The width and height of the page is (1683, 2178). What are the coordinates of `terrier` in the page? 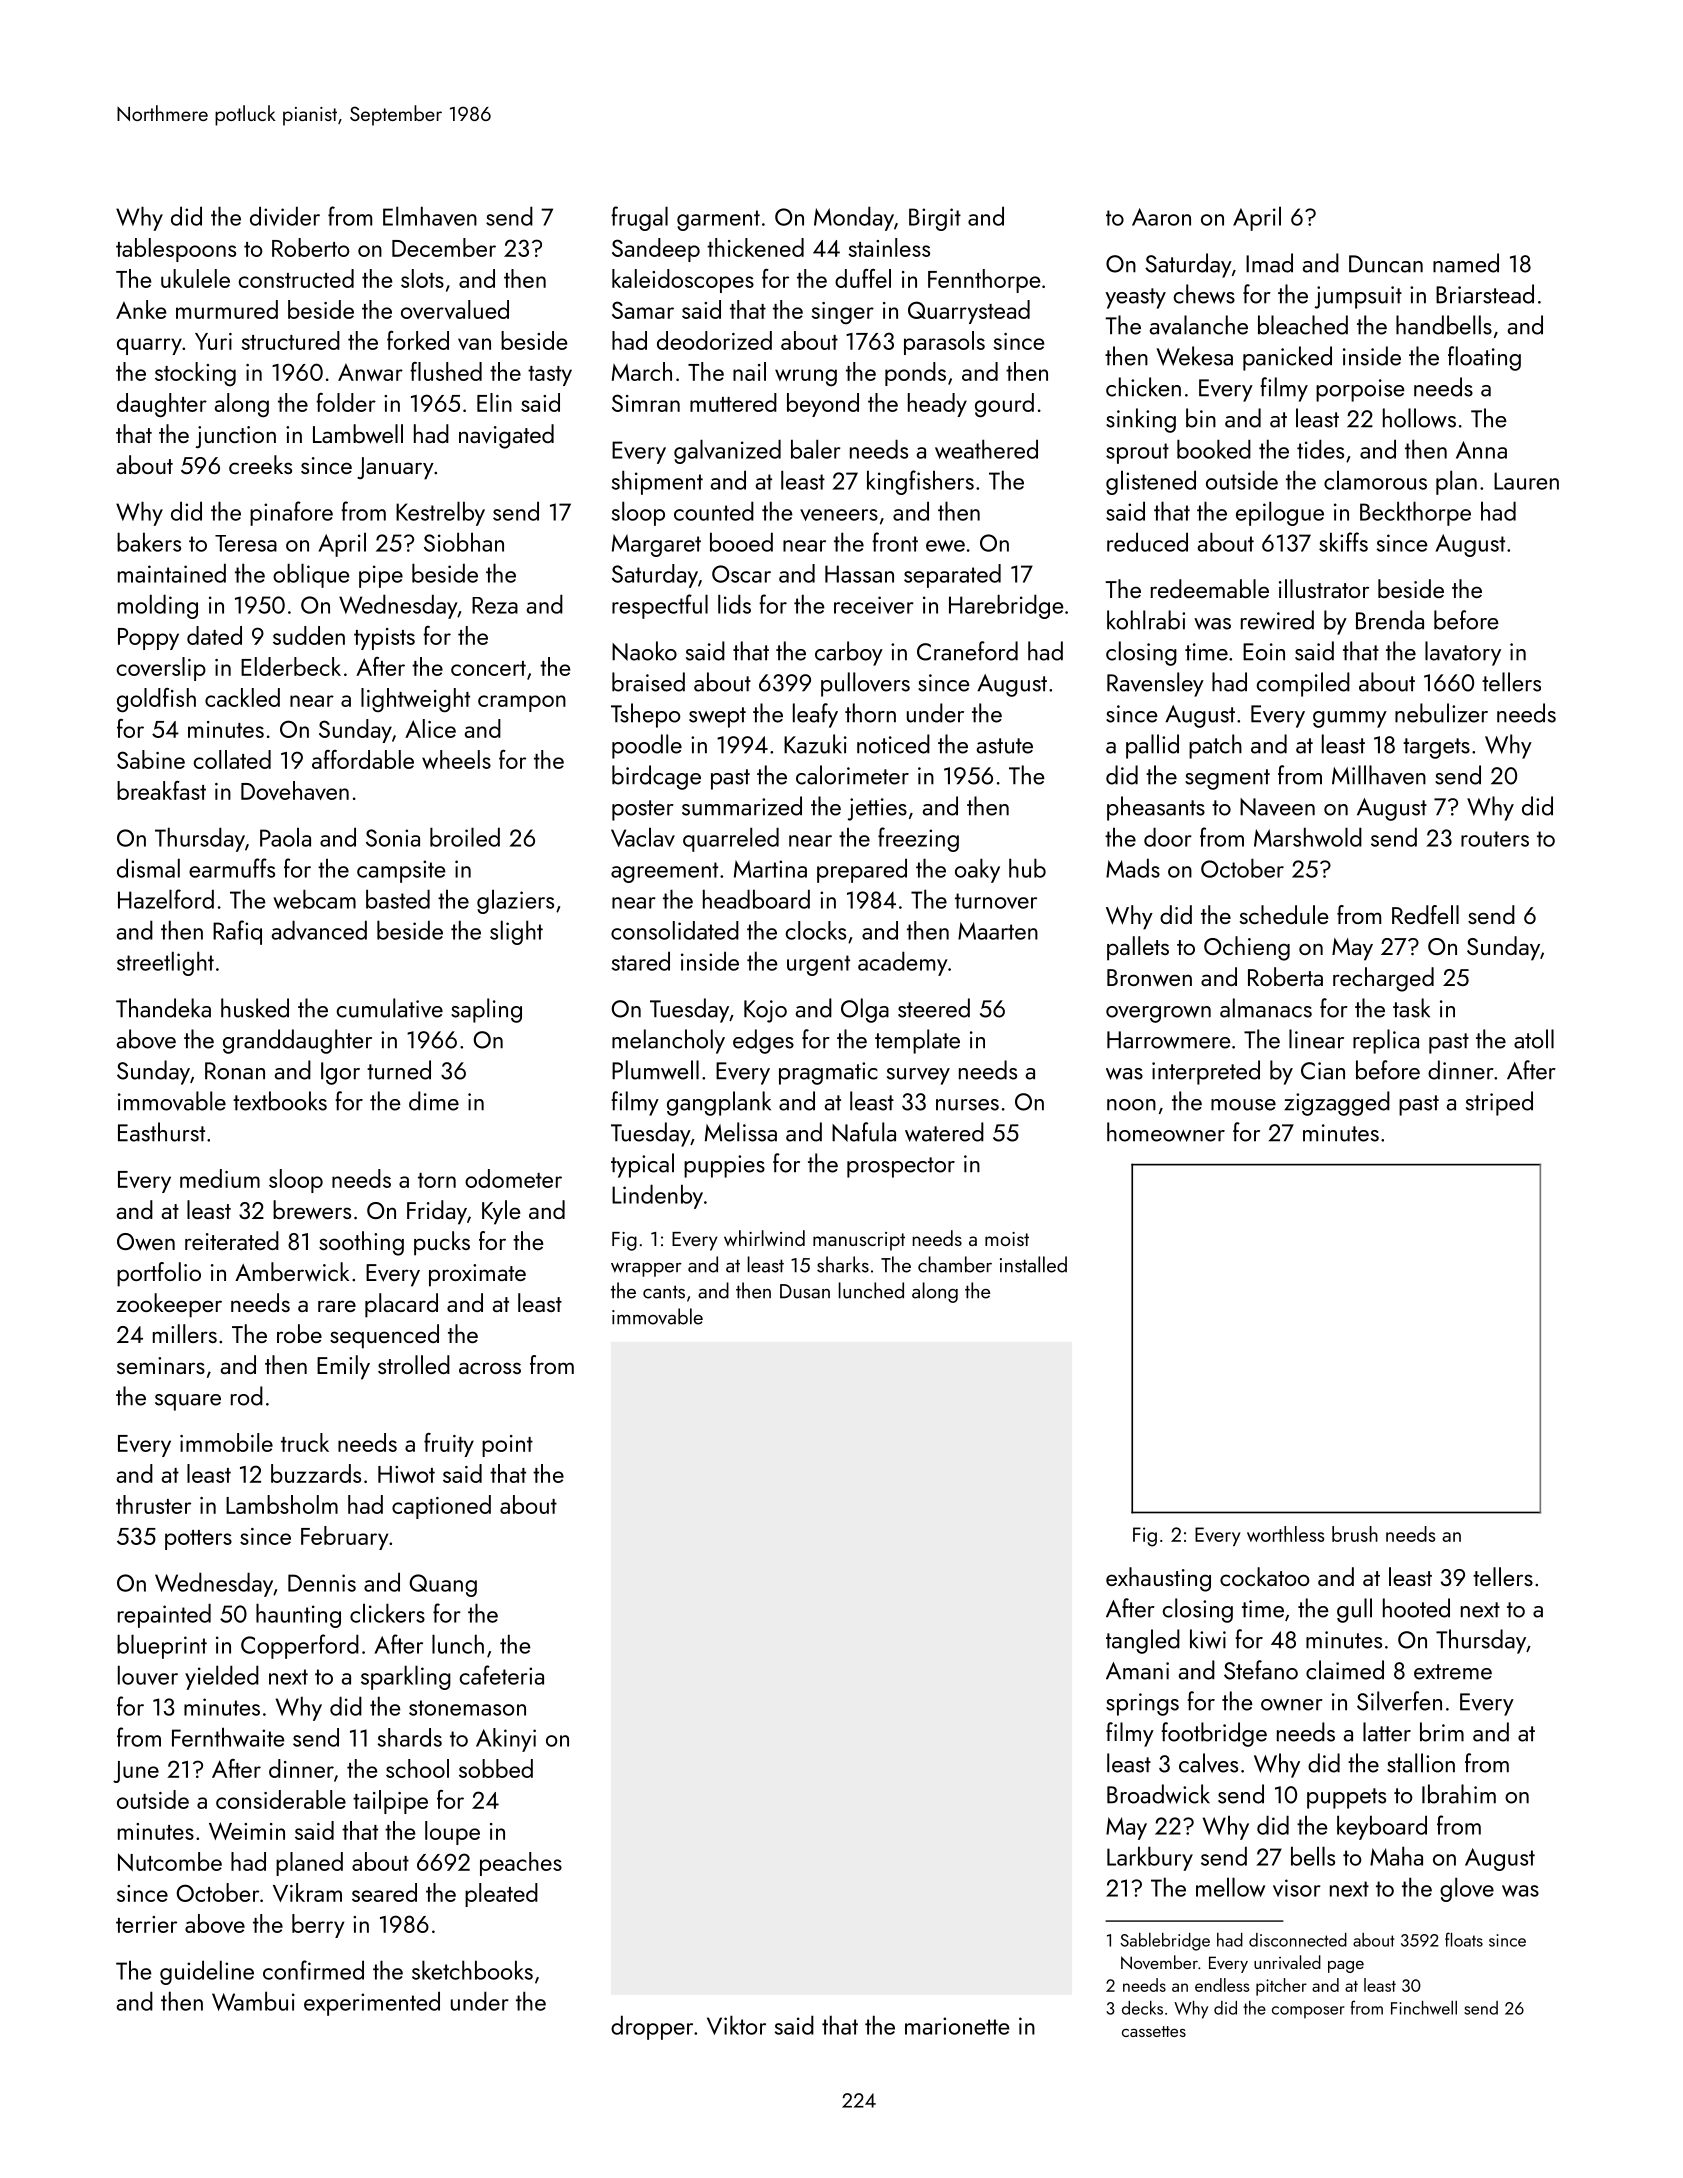 It's located at (146, 1924).
